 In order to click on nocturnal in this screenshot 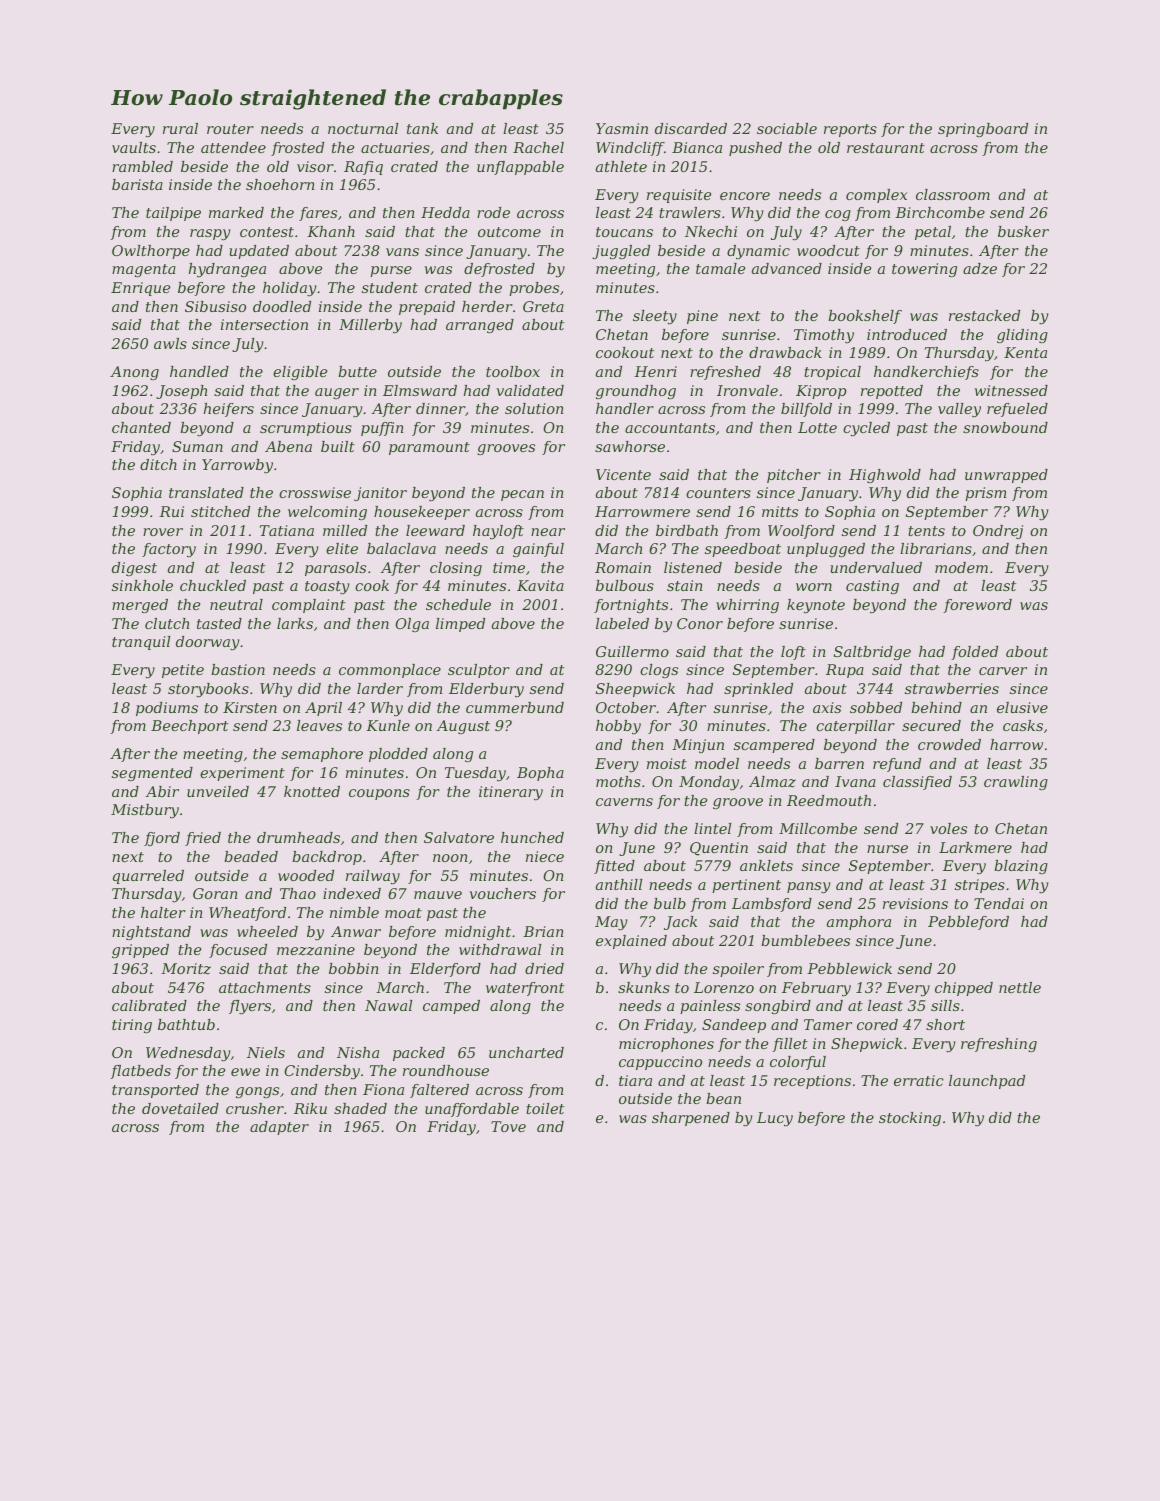, I will do `click(363, 128)`.
